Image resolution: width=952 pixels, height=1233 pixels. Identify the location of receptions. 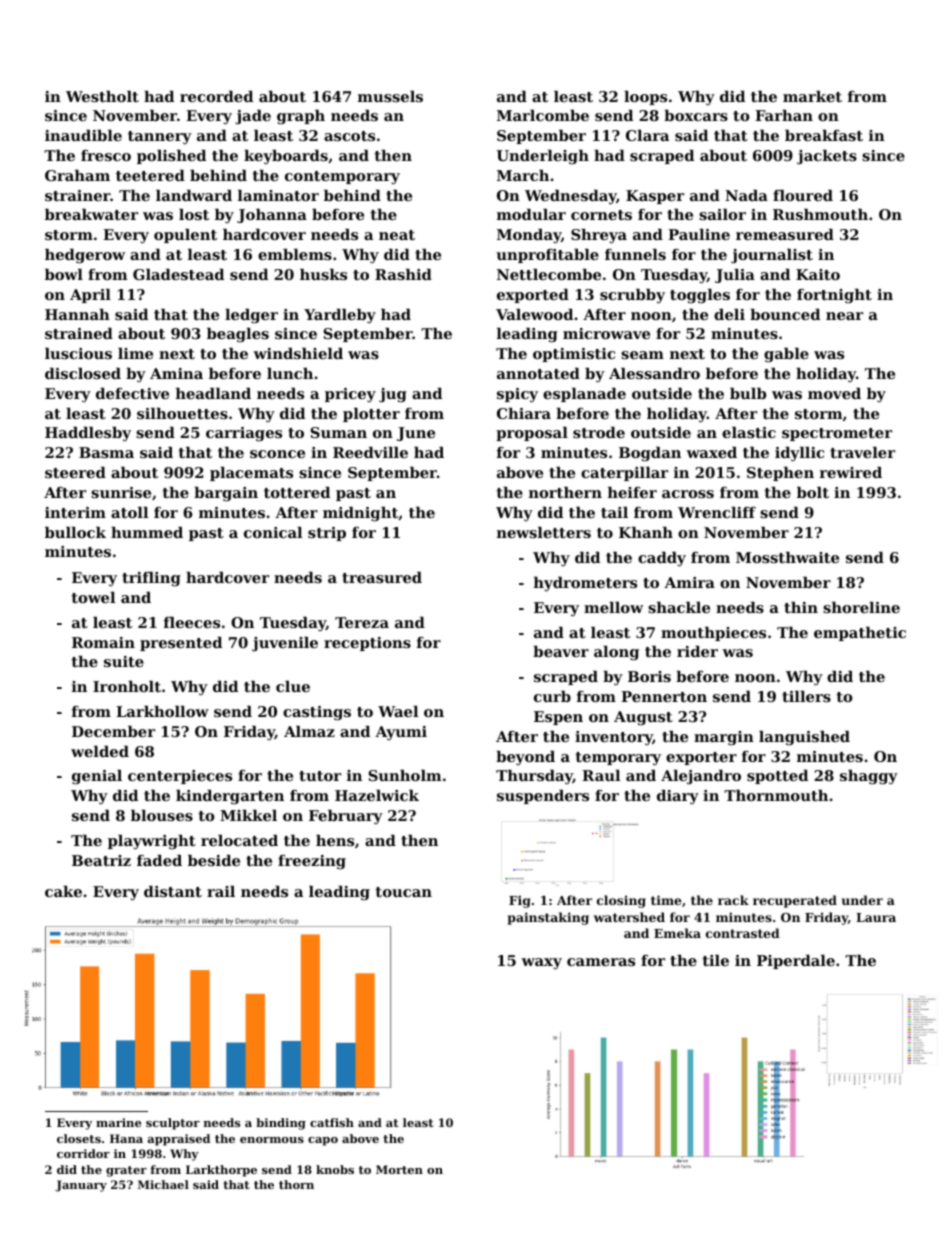
(367, 644).
